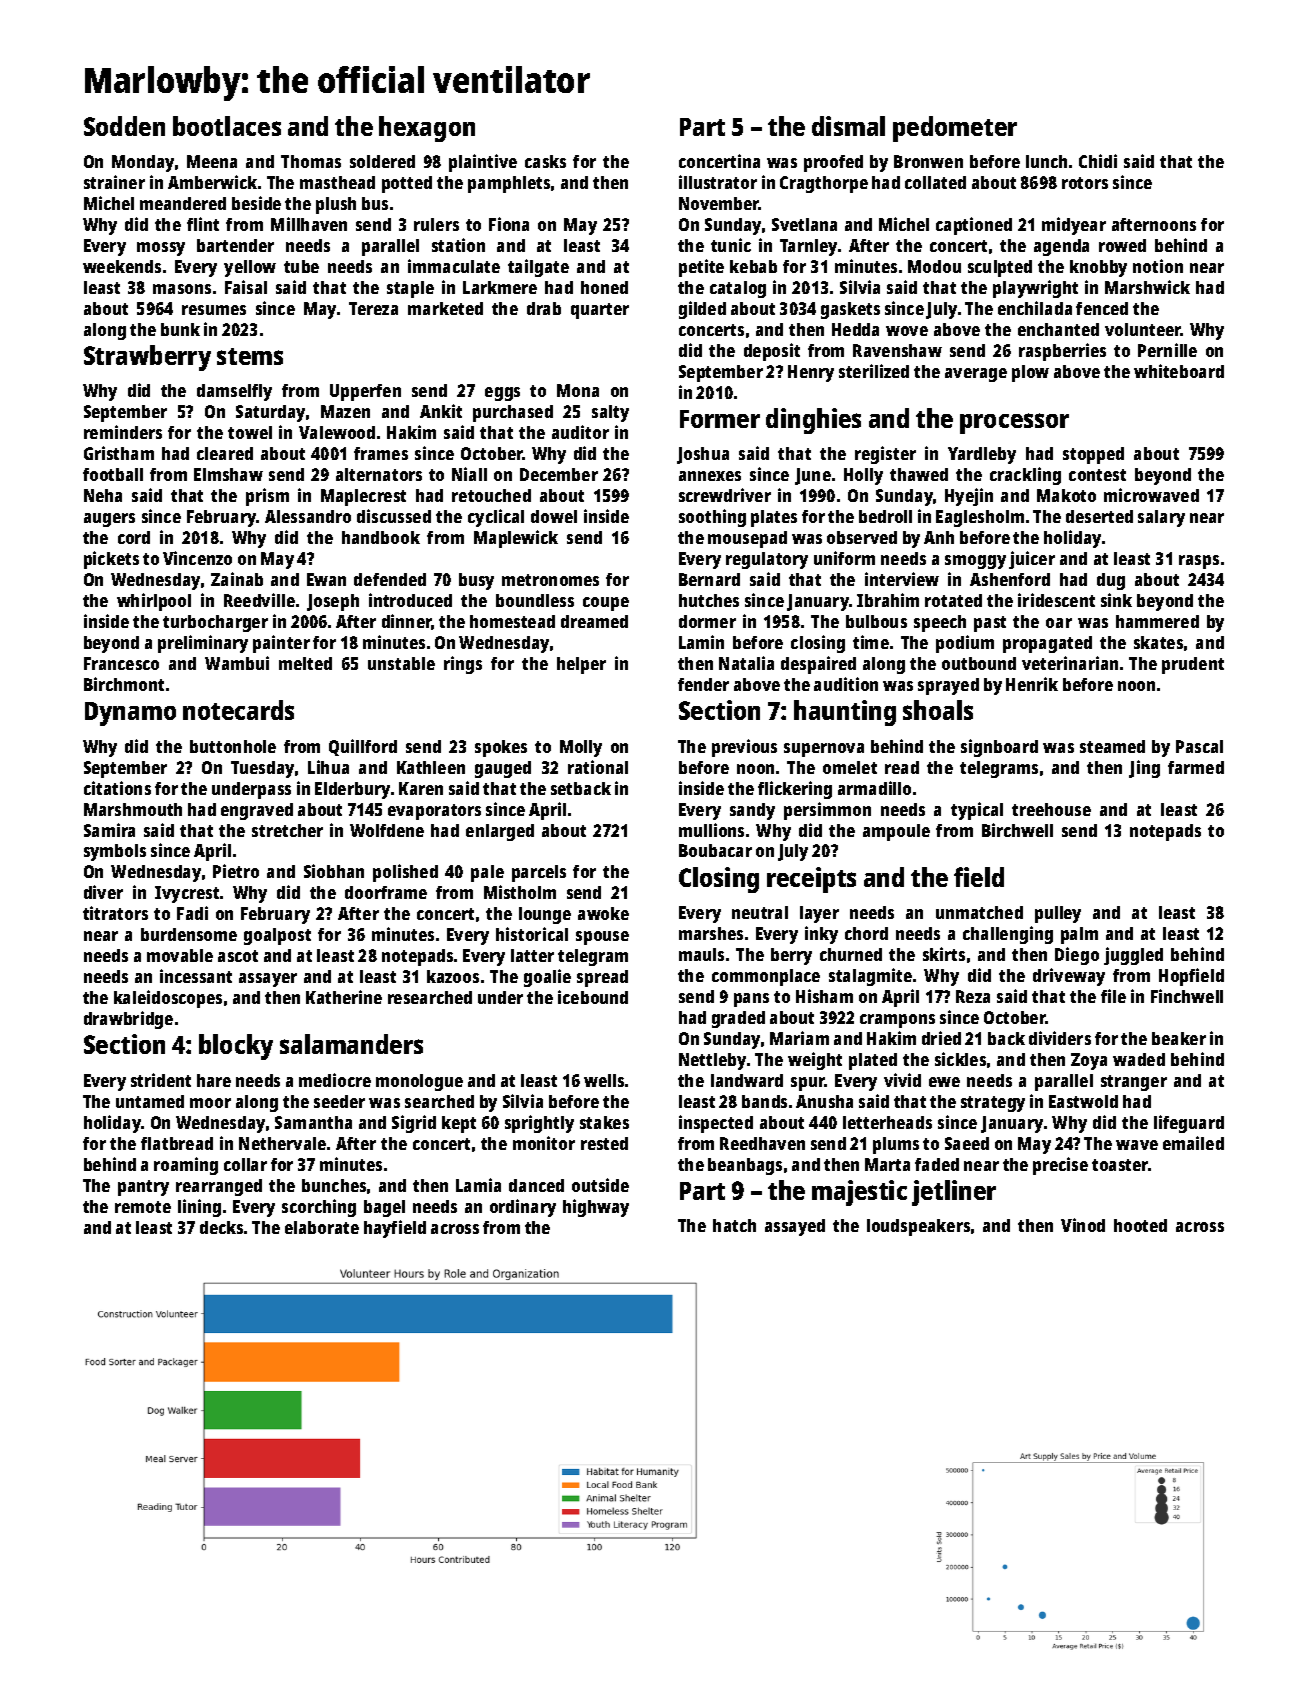 This screenshot has height=1693, width=1308. Describe the element at coordinates (934, 266) in the screenshot. I see `Modou` at that location.
